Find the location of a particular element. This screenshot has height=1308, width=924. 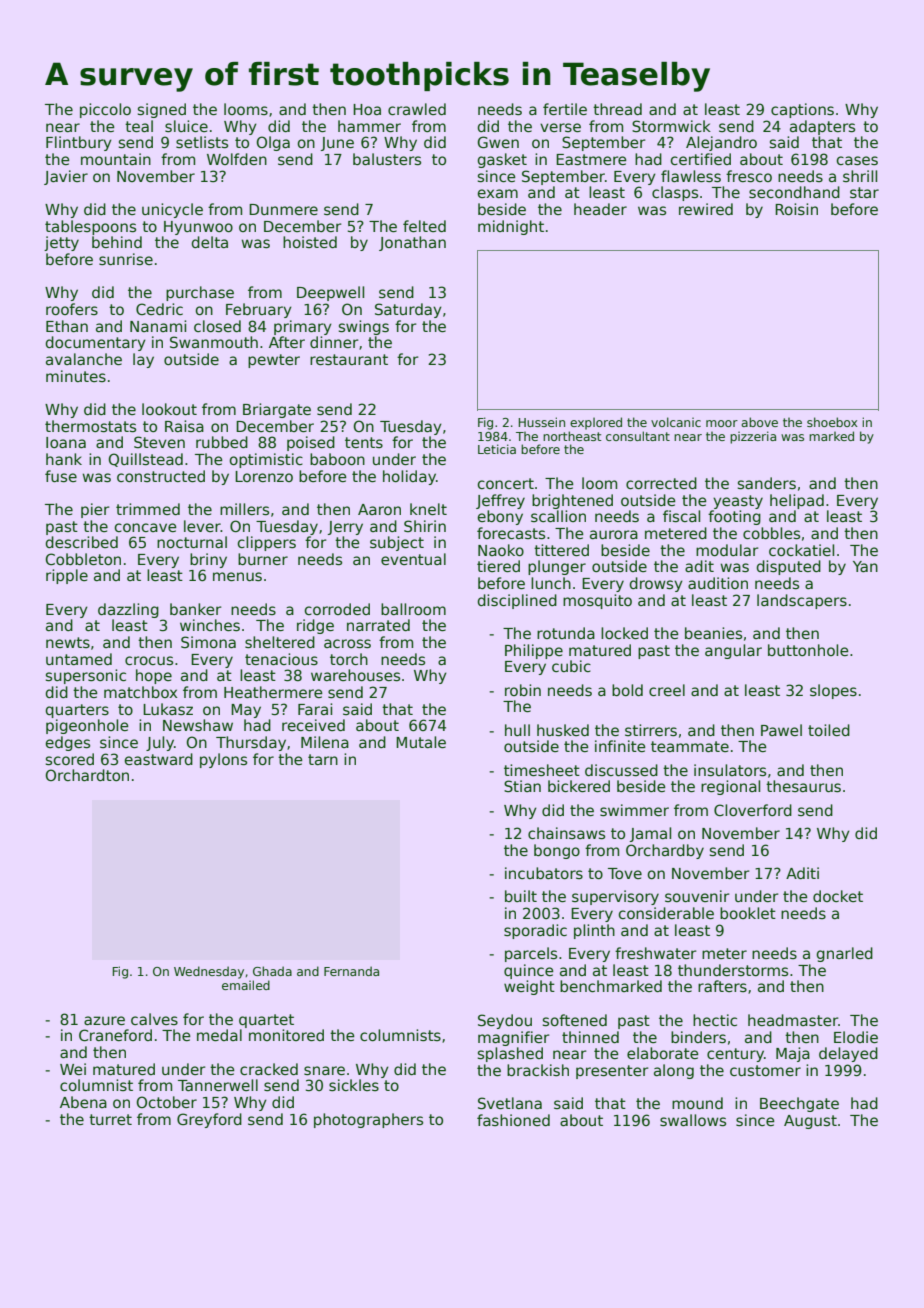

turret is located at coordinates (110, 1119).
